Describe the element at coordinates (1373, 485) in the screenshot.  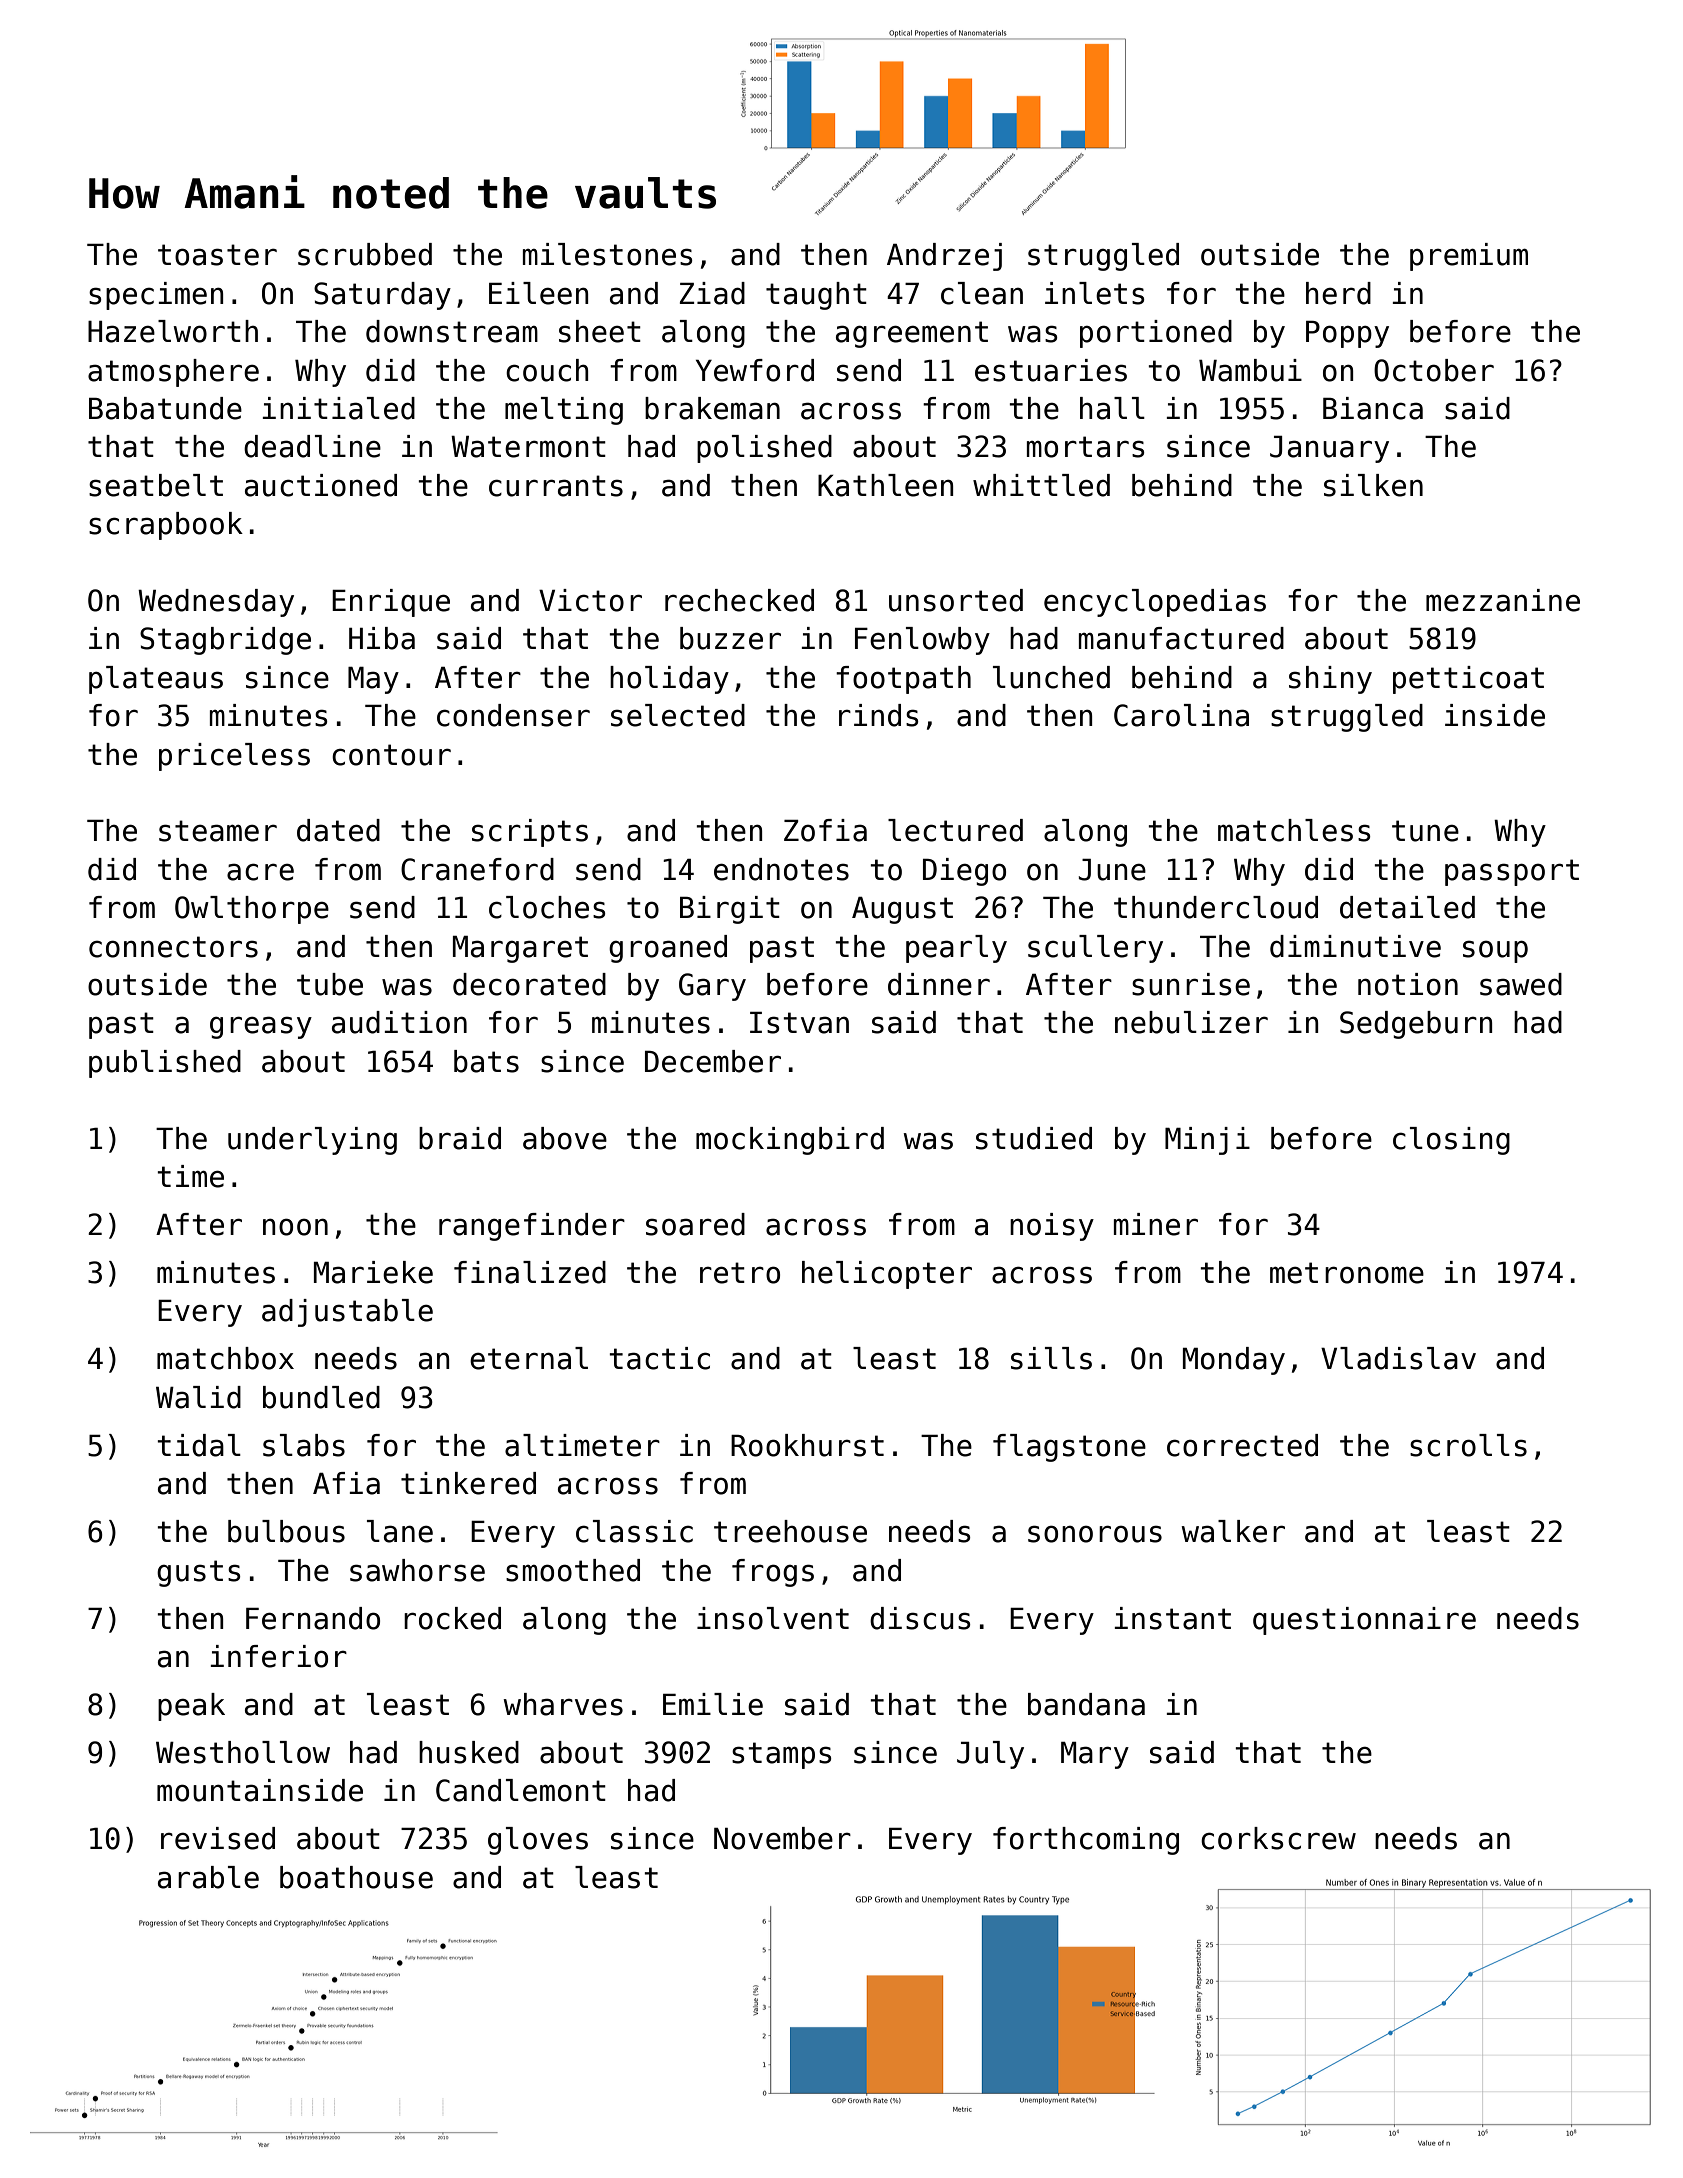
I see `silken` at that location.
